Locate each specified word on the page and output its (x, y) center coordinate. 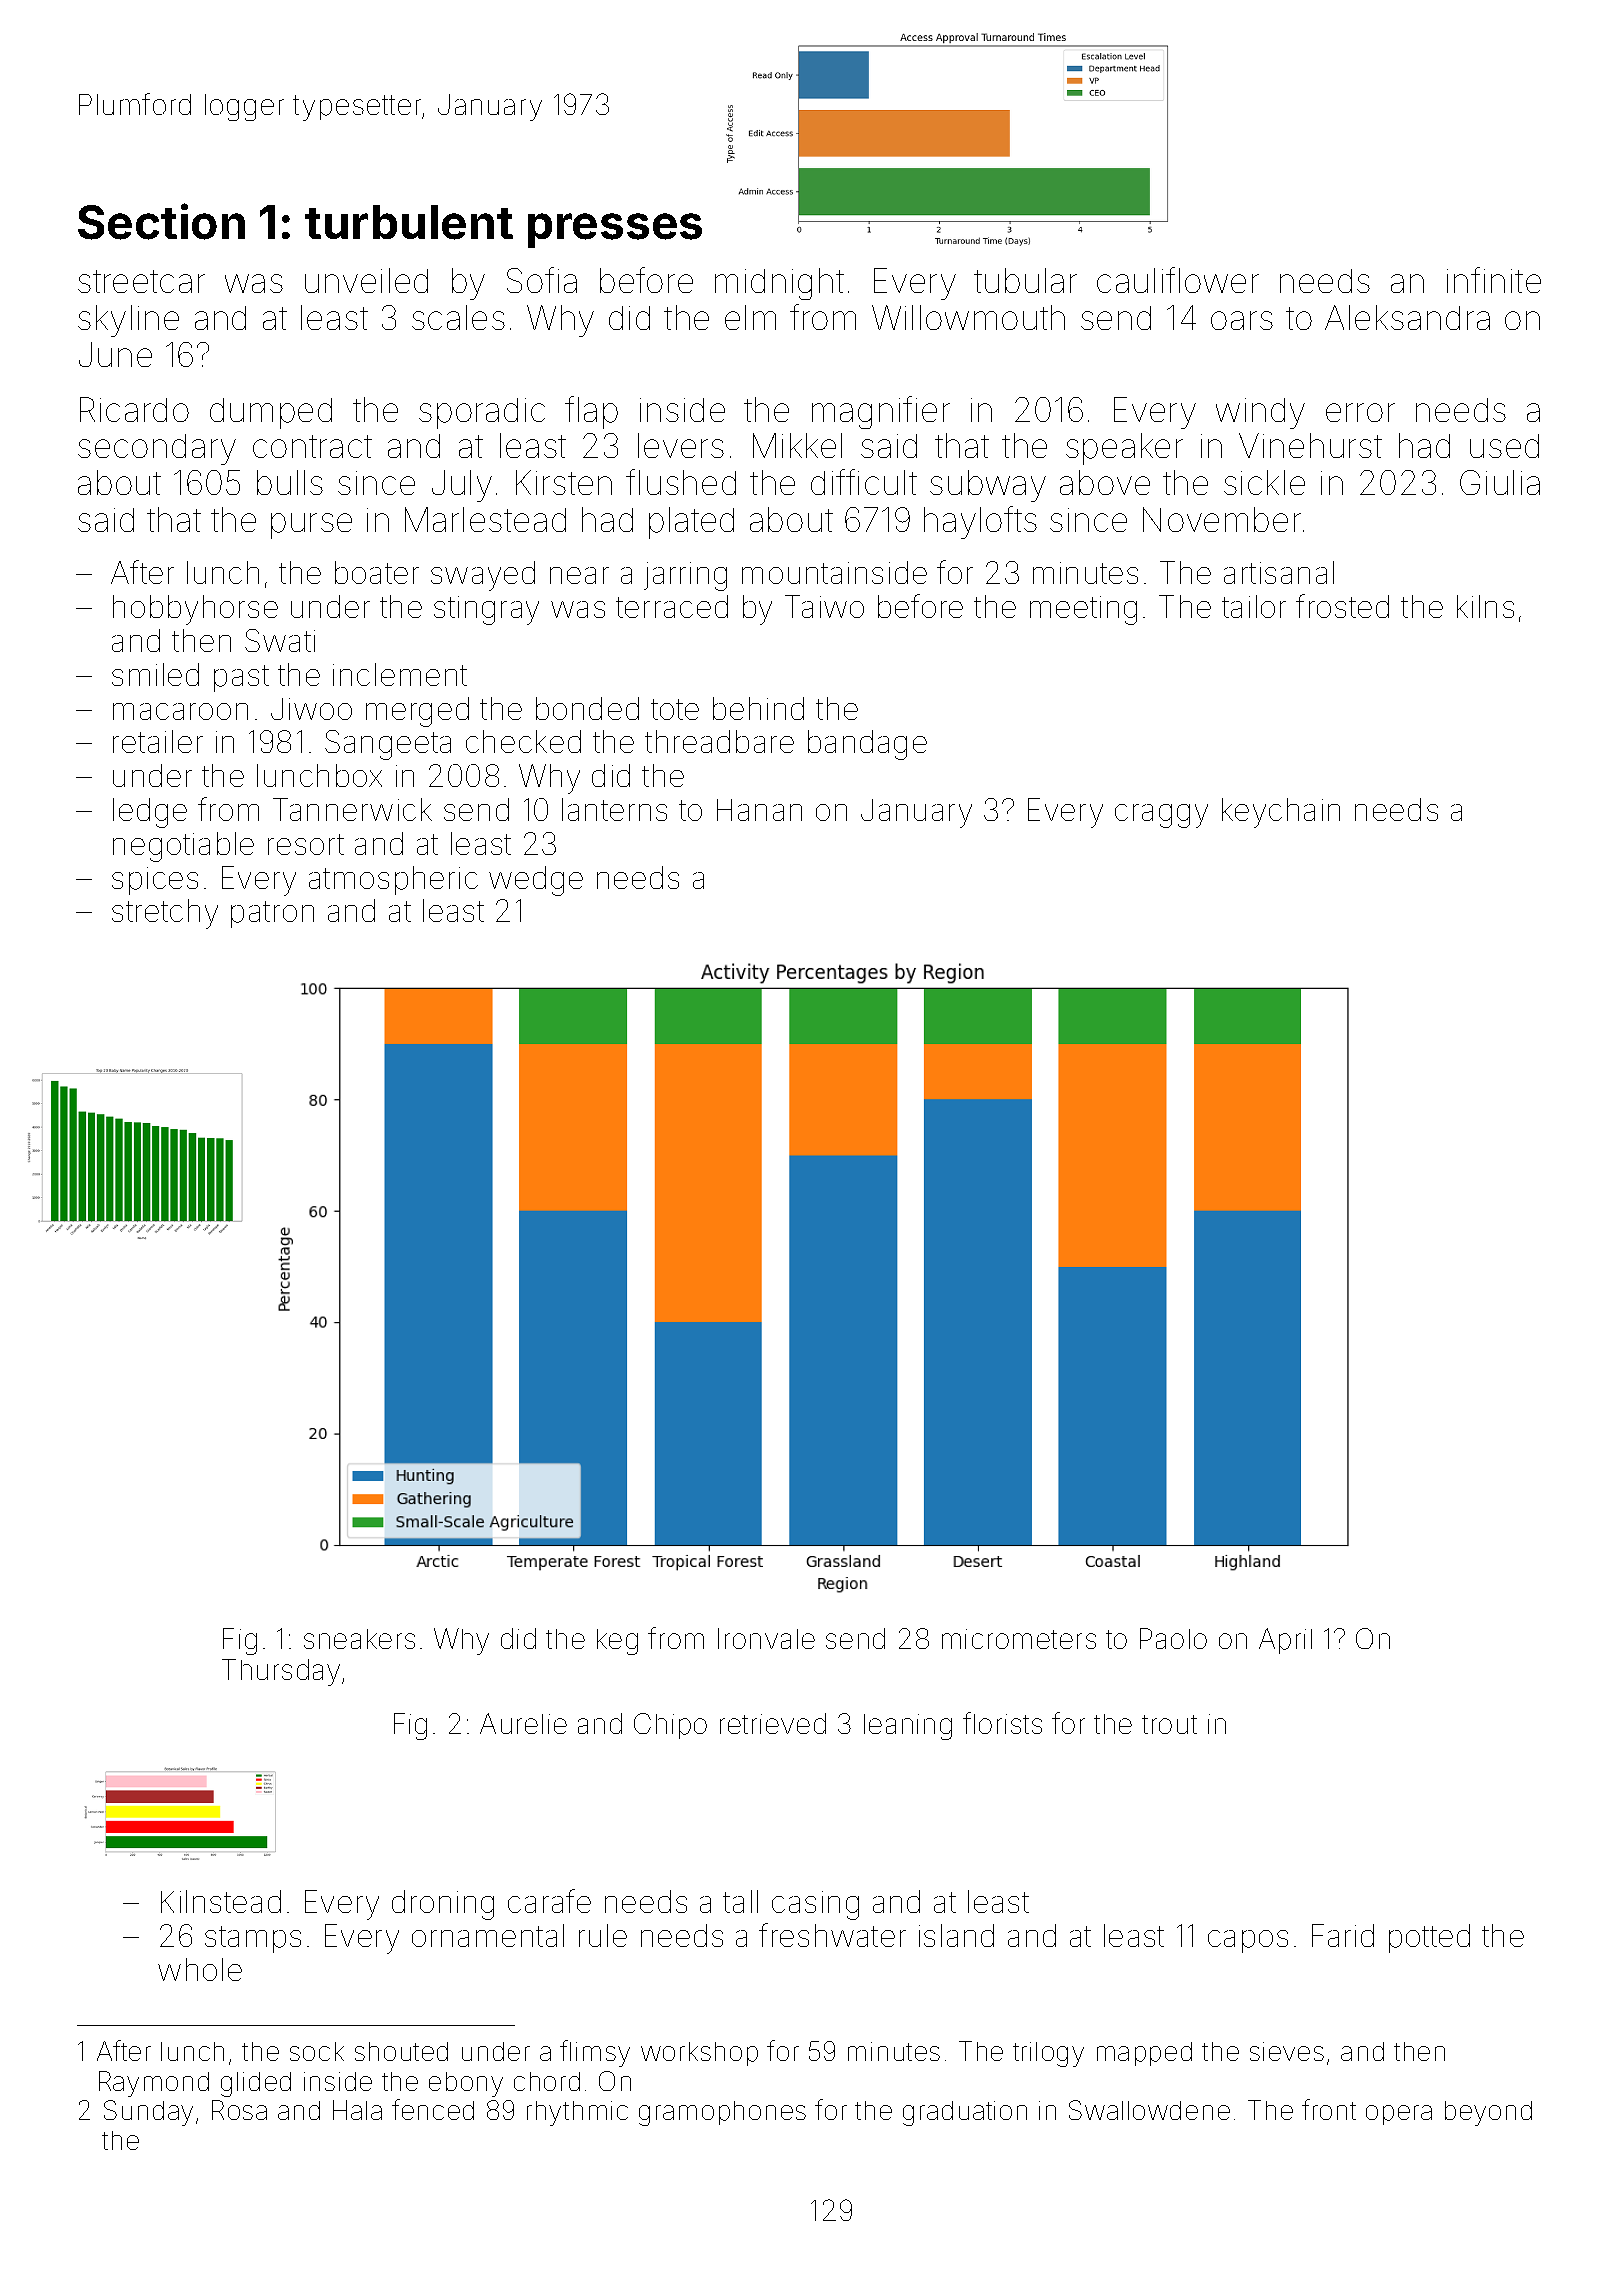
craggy (1161, 816)
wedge (536, 881)
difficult (864, 482)
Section (161, 221)
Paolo (1173, 1638)
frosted (1342, 606)
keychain (1281, 813)
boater (377, 572)
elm (750, 317)
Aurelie (523, 1723)
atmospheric (393, 880)
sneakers (359, 1639)
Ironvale (766, 1638)
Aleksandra (1407, 317)
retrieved (773, 1723)
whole (200, 1969)
